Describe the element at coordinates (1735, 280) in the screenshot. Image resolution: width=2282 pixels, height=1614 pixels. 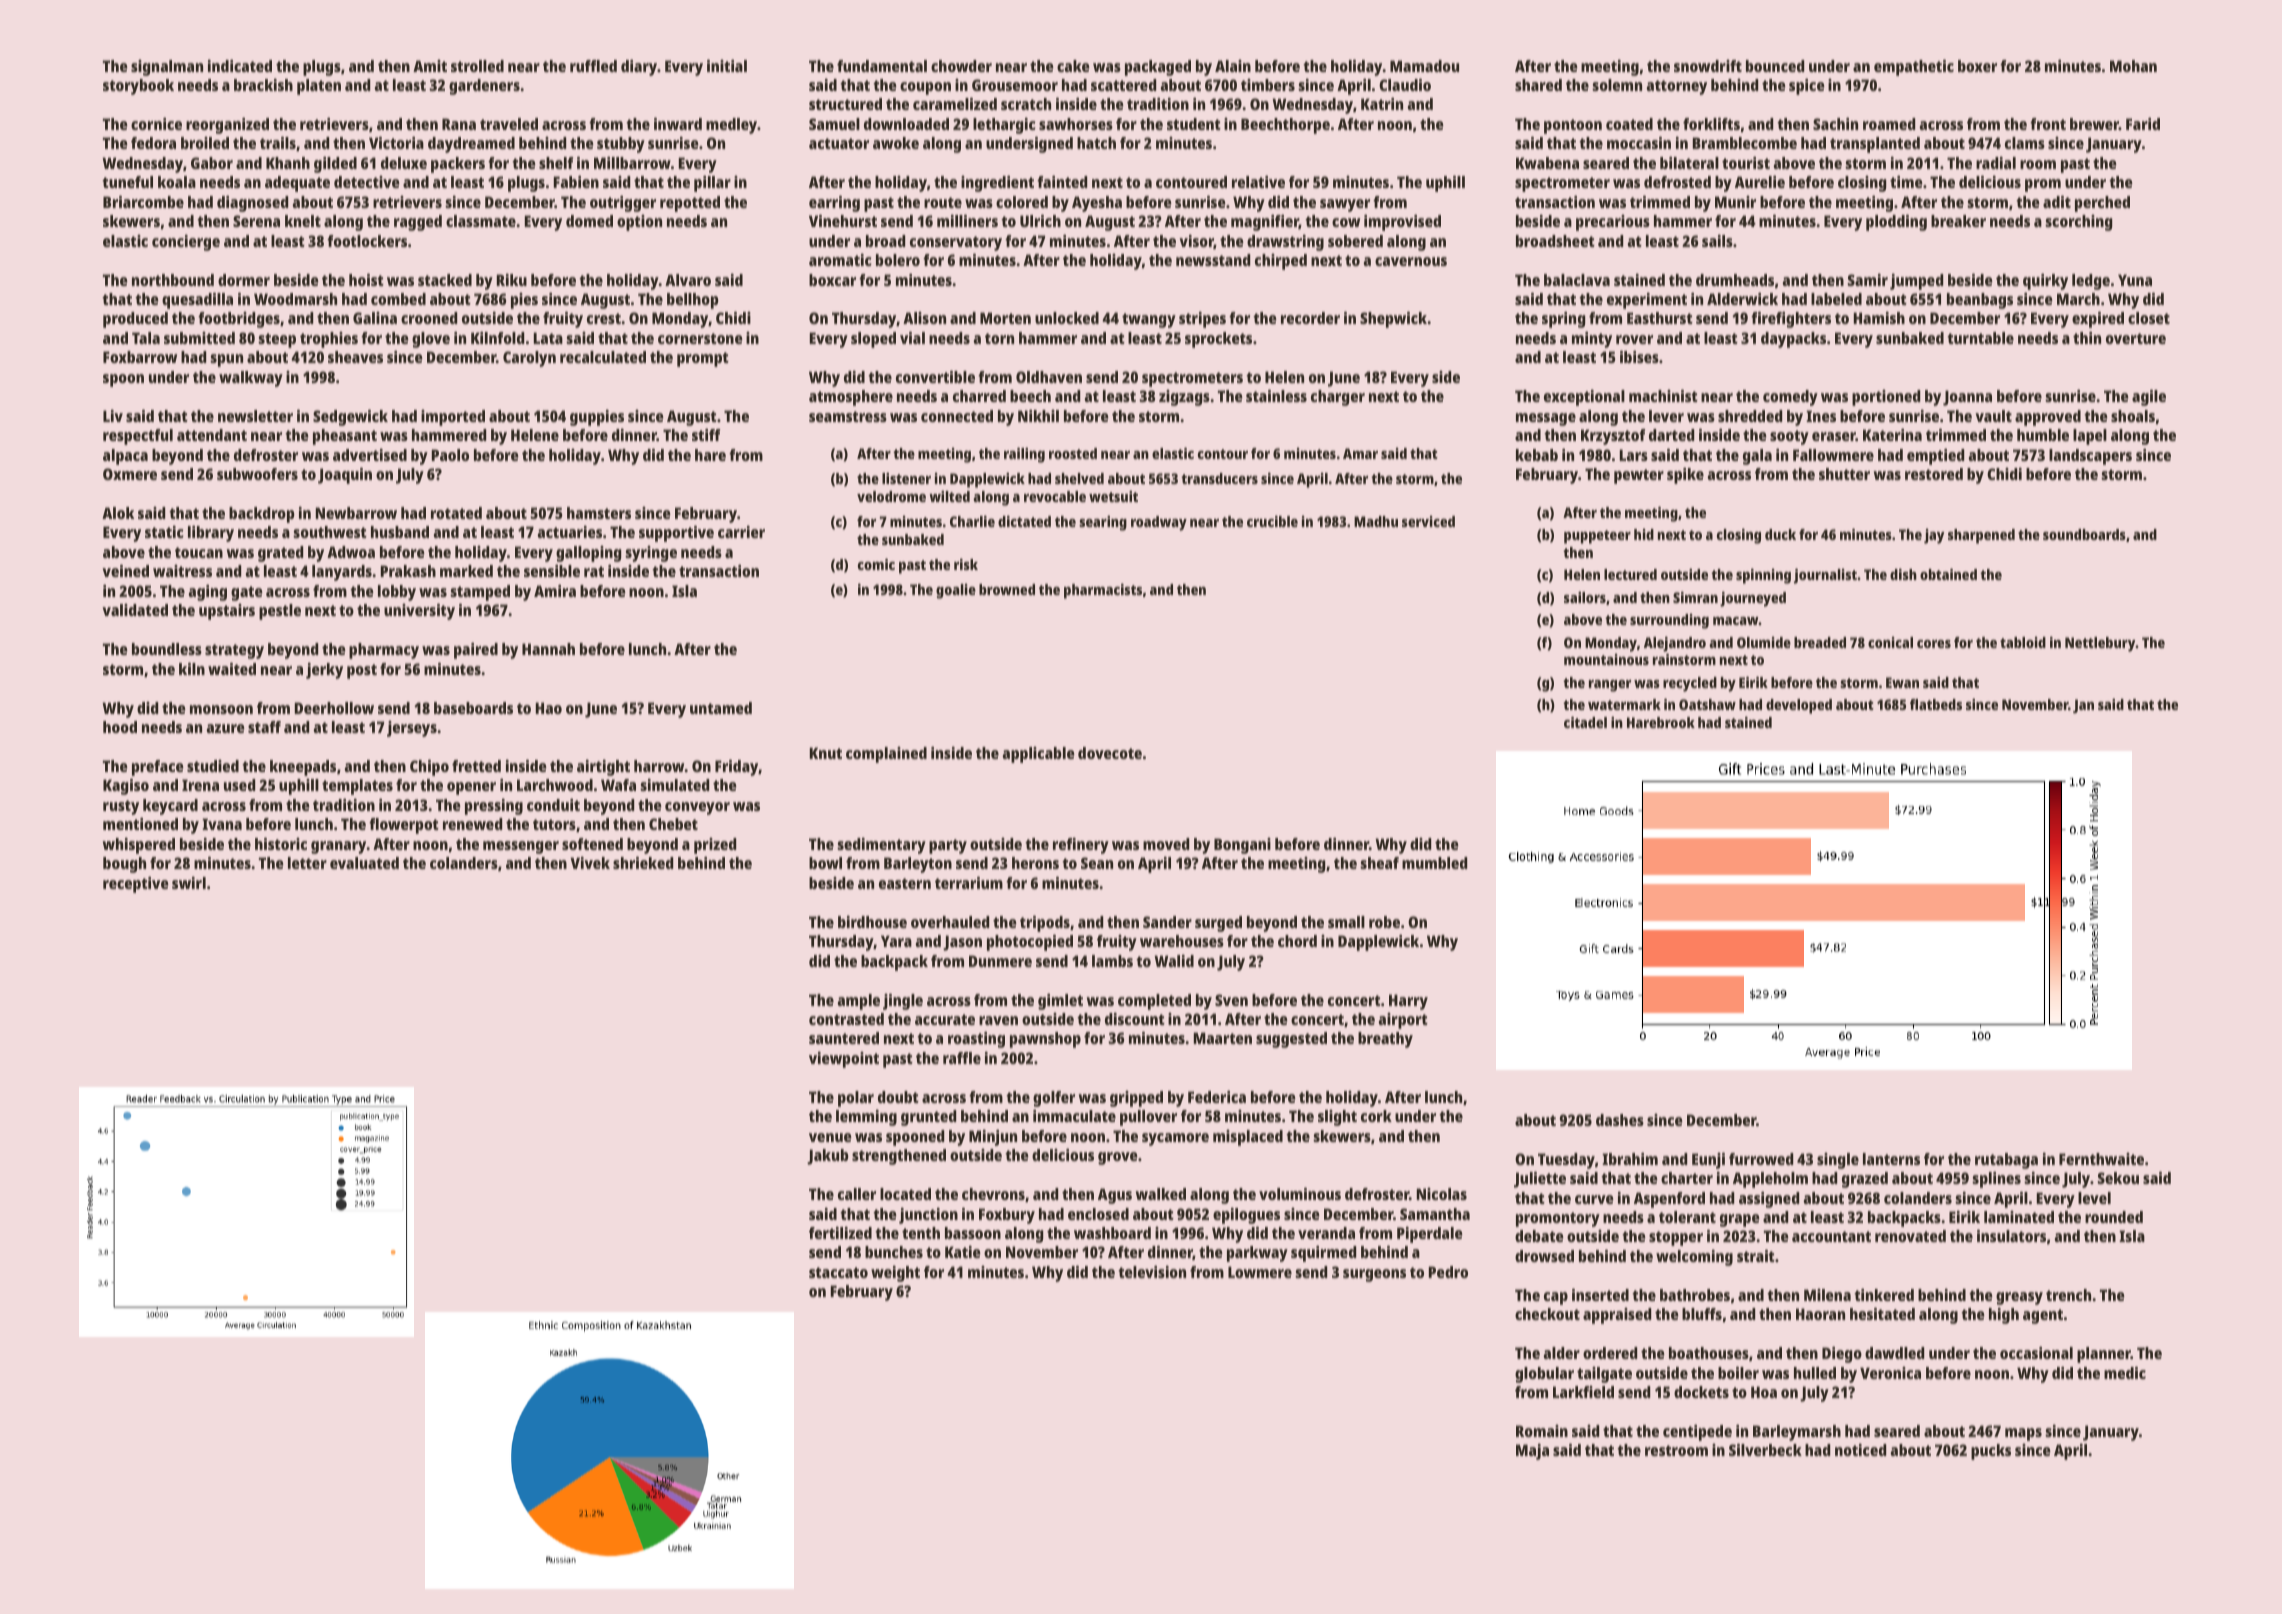
I see `drumheads` at that location.
